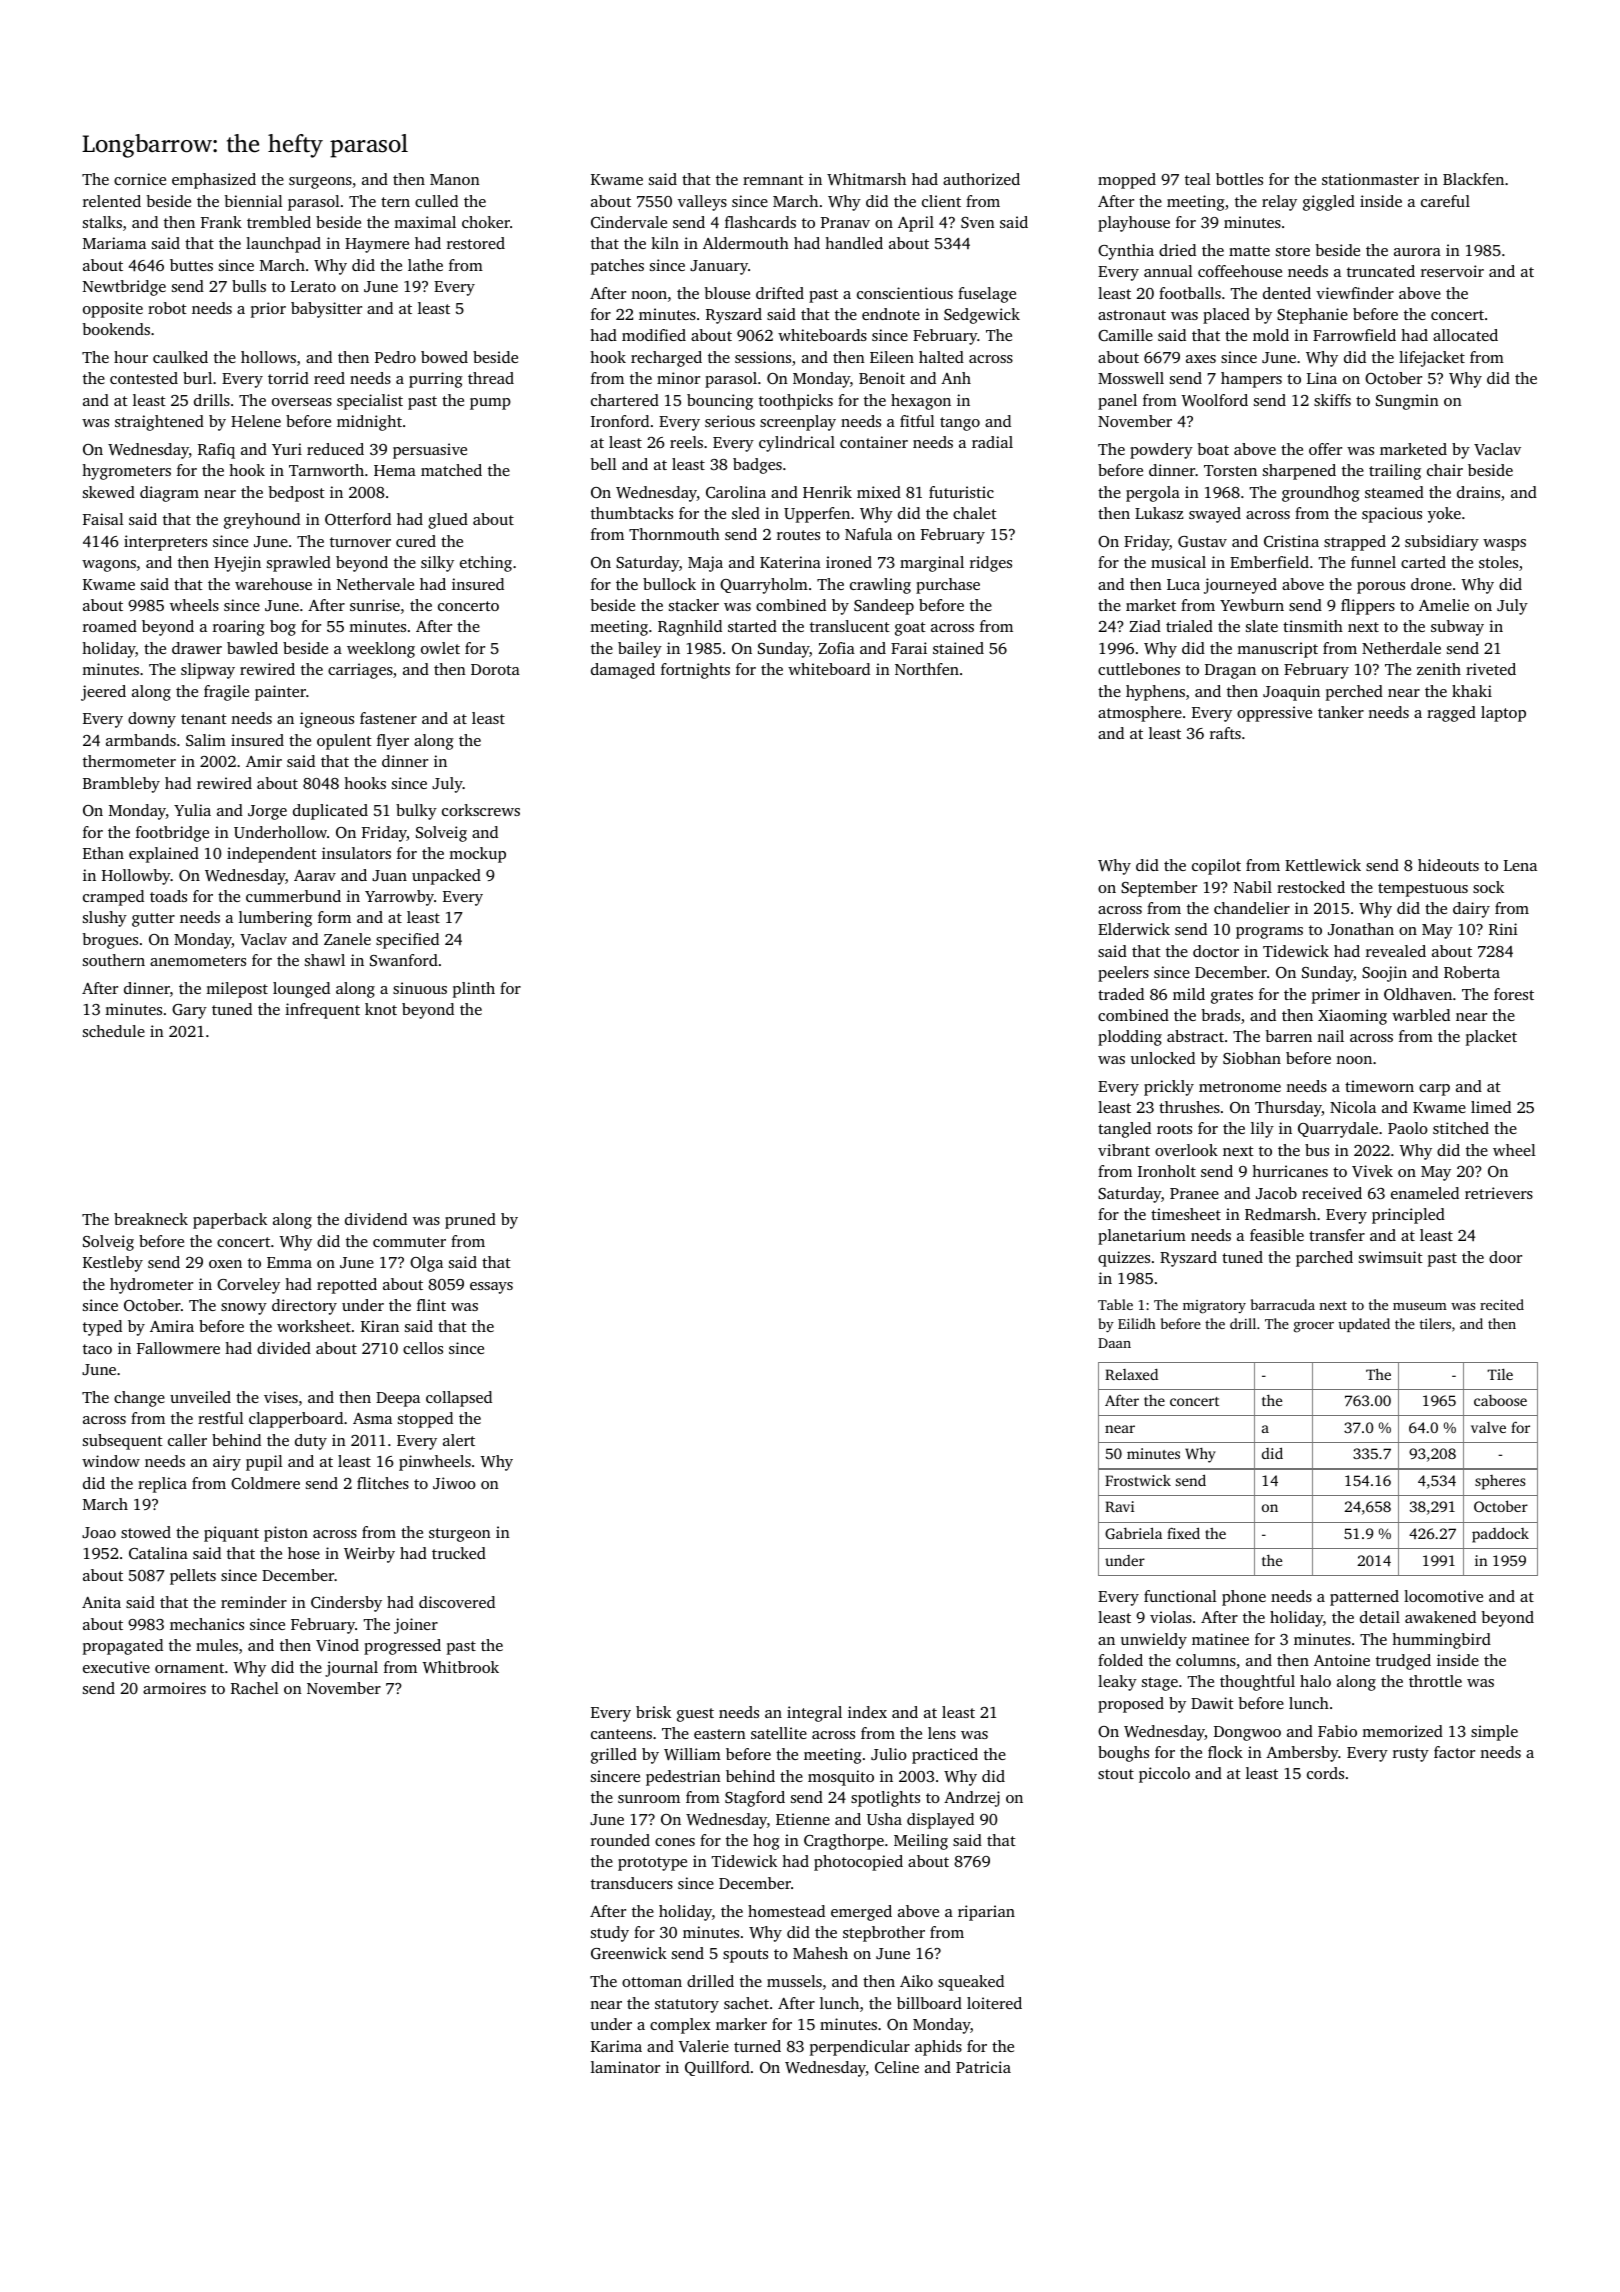 The image size is (1620, 2292). What do you see at coordinates (616, 2046) in the page?
I see `Karima` at bounding box center [616, 2046].
